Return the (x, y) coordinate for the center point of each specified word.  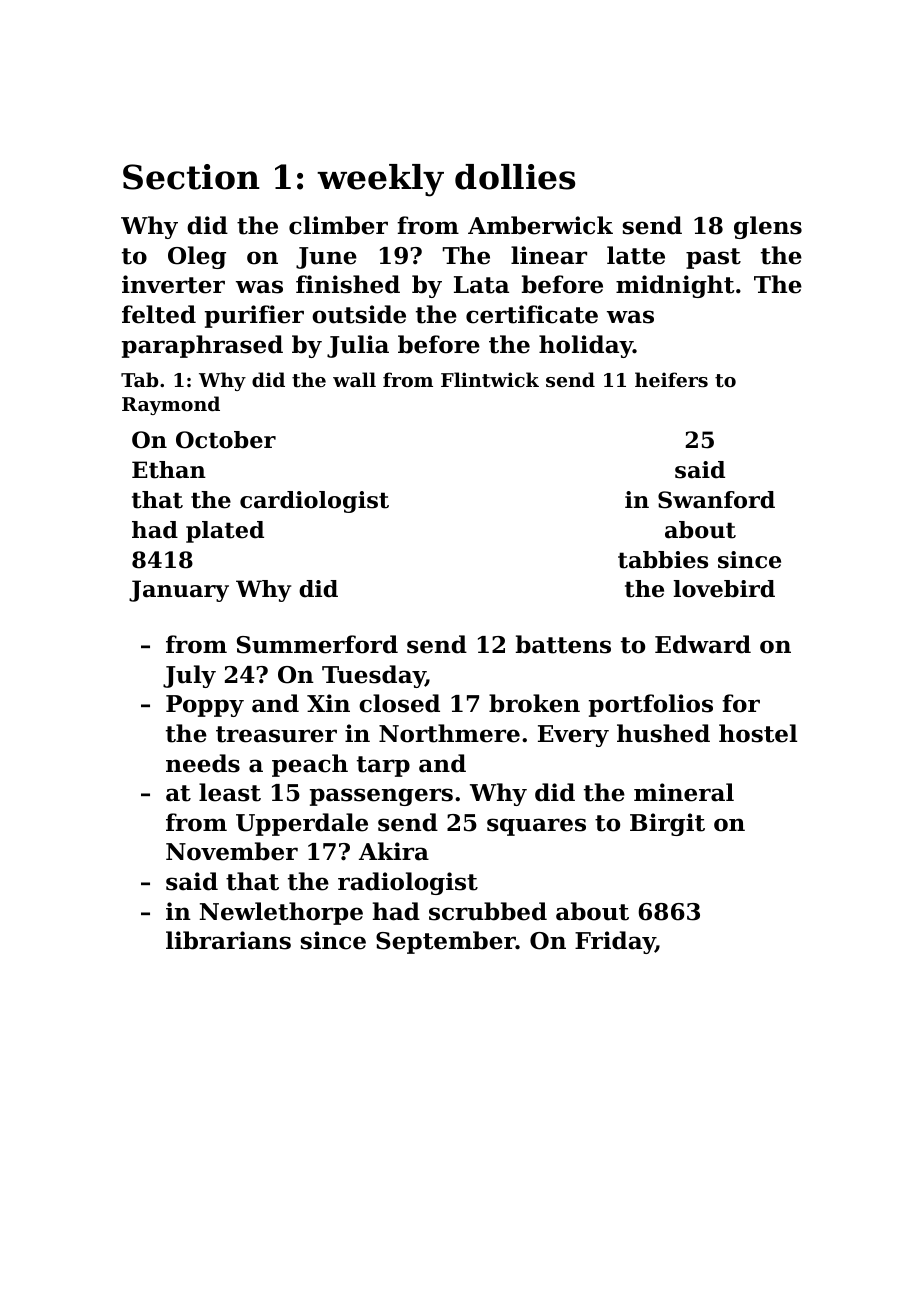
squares (536, 827)
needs (203, 763)
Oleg (197, 257)
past (713, 258)
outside (359, 314)
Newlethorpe (281, 913)
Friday (615, 942)
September (446, 942)
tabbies (663, 560)
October (226, 440)
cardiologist (314, 502)
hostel (758, 733)
